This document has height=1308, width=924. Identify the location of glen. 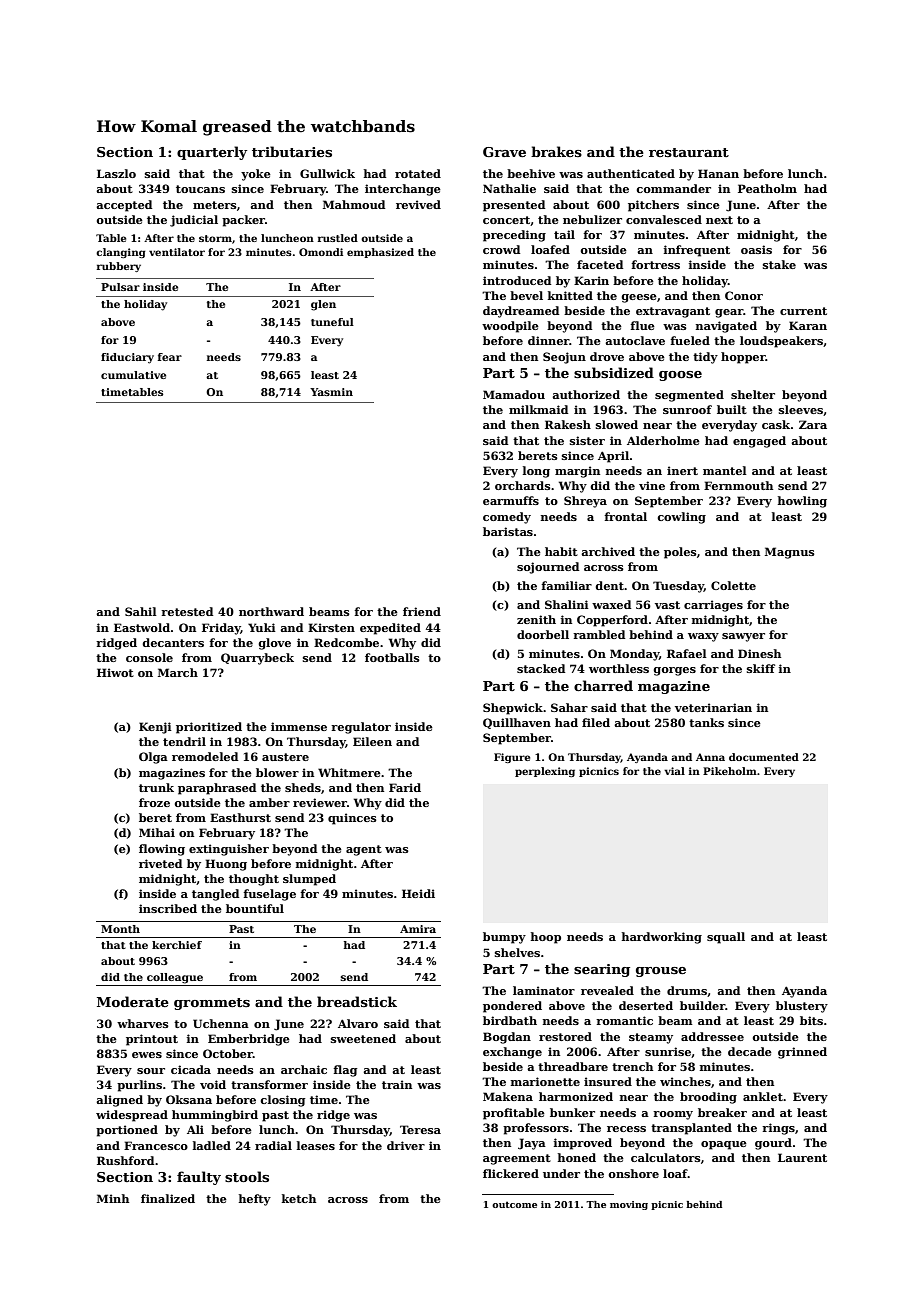
(323, 305).
